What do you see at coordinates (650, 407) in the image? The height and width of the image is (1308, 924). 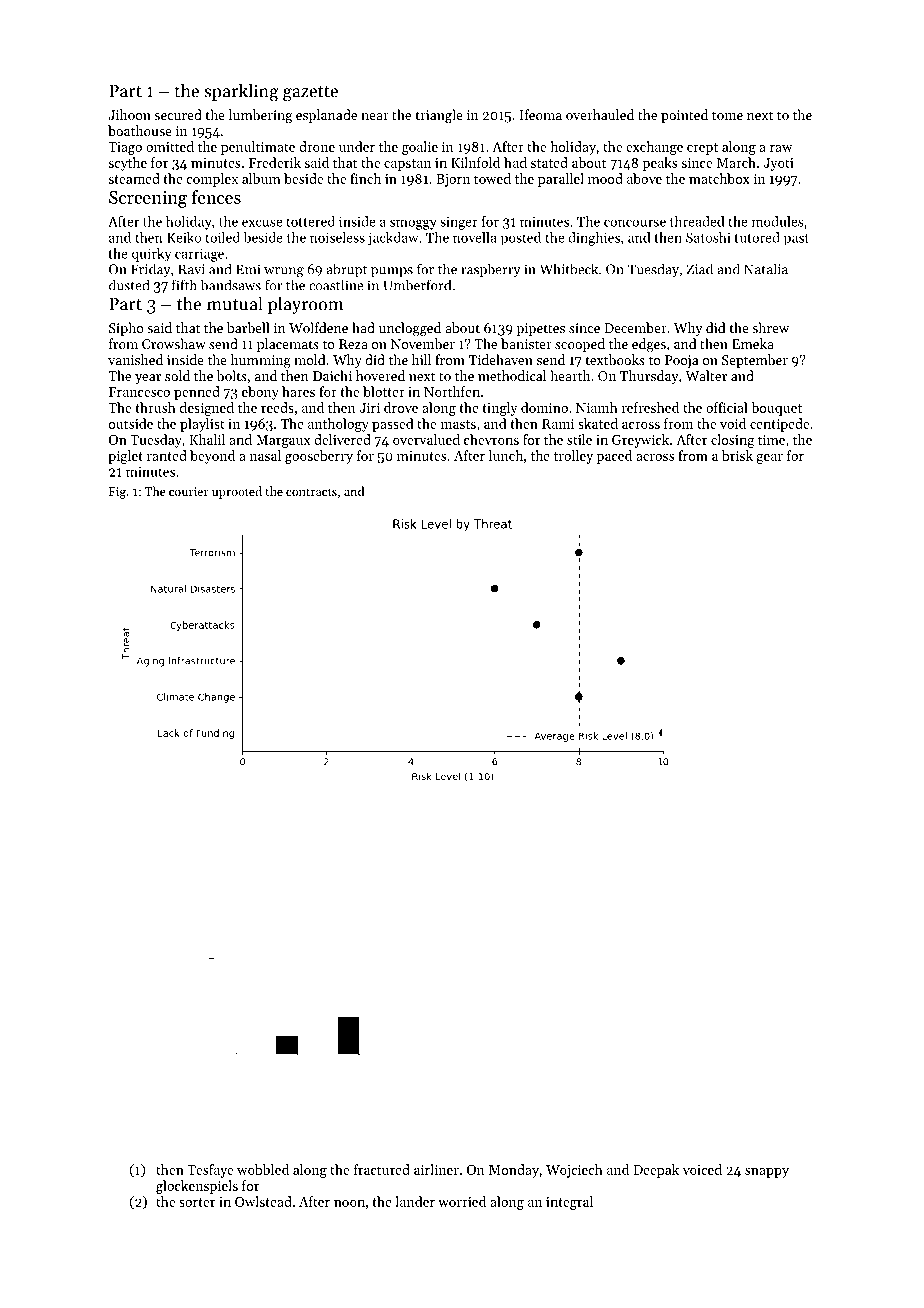 I see `refreshed` at bounding box center [650, 407].
